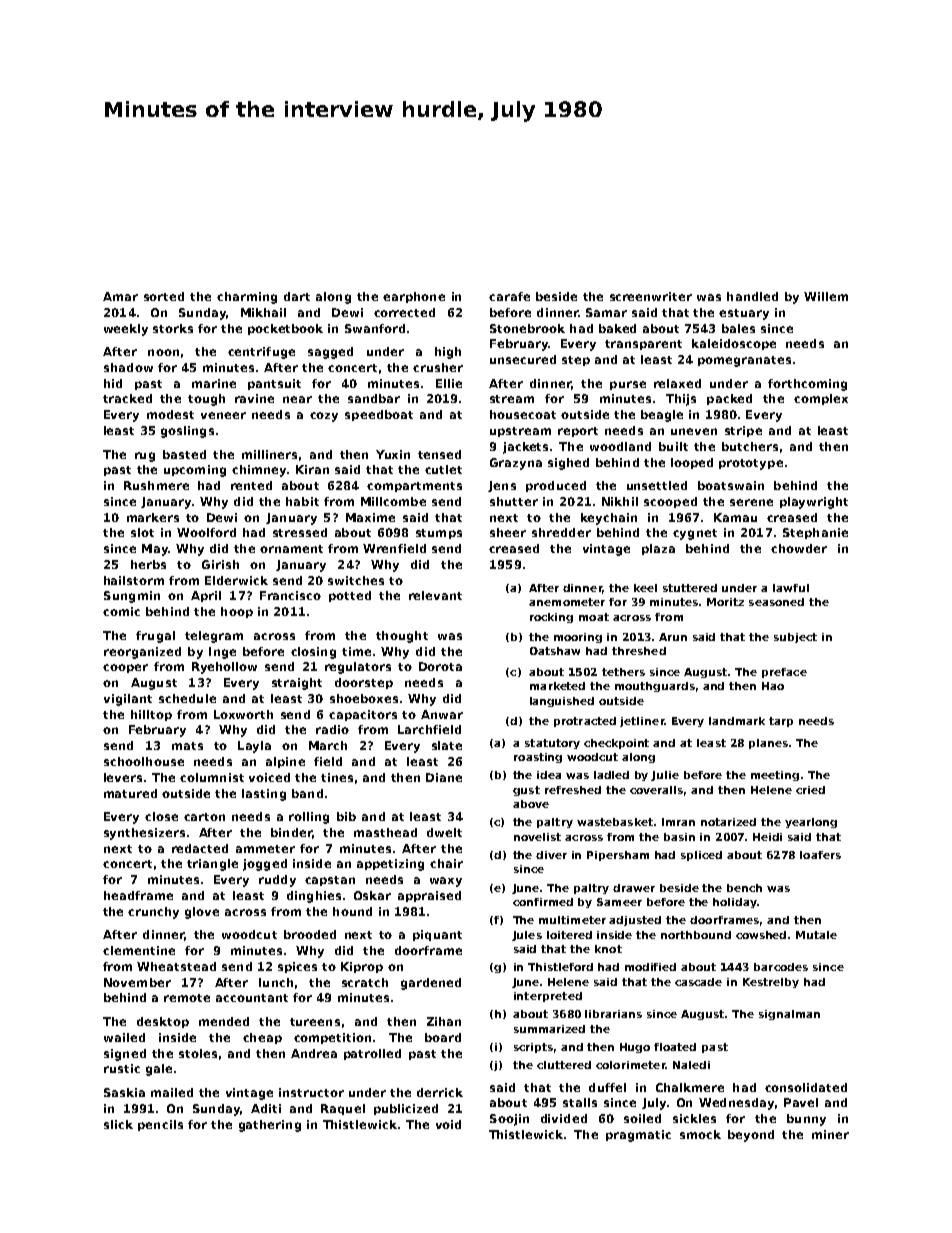  Describe the element at coordinates (385, 832) in the screenshot. I see `masthead` at that location.
